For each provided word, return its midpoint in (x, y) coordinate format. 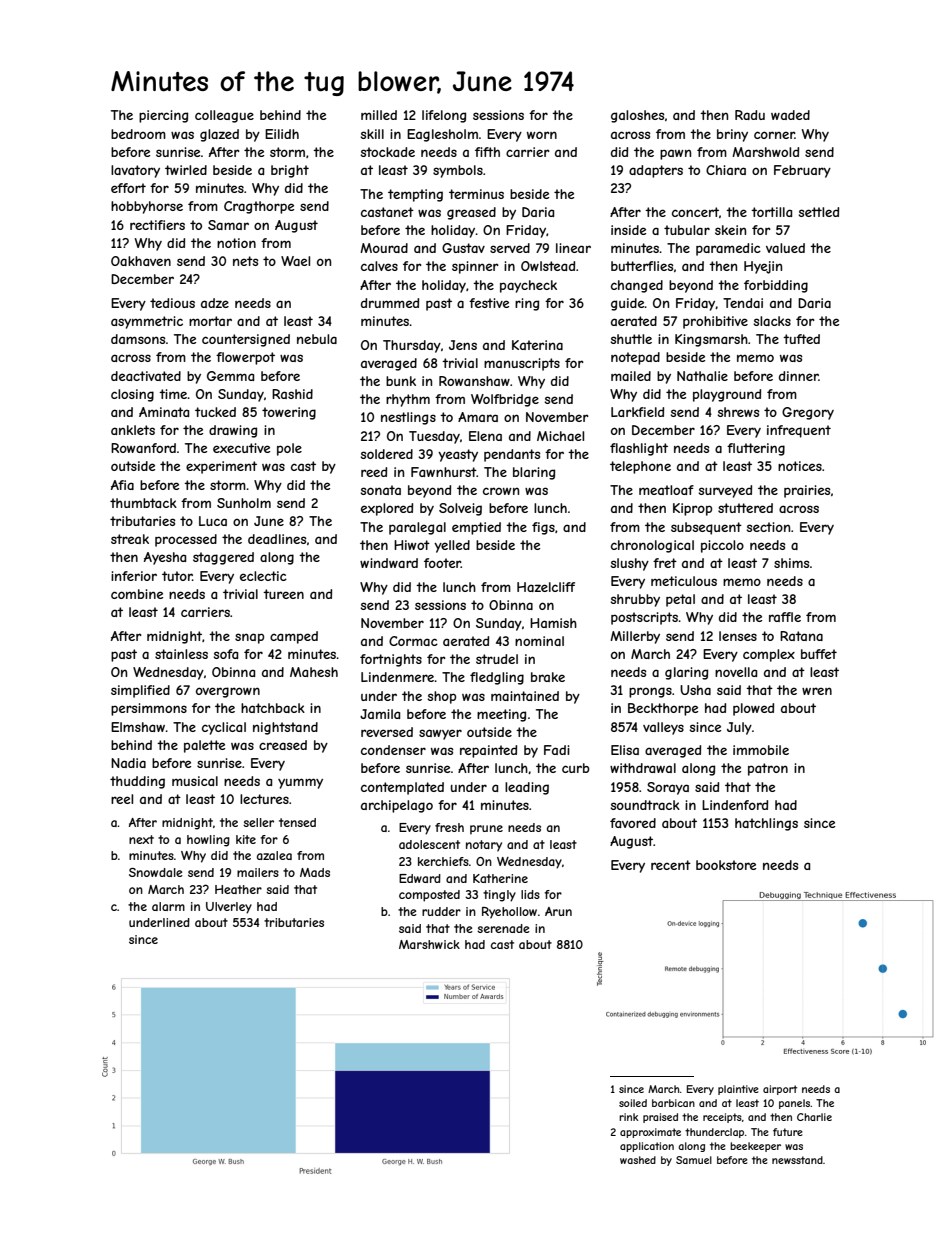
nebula (317, 339)
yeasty (458, 455)
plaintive (738, 1090)
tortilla (771, 212)
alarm (168, 906)
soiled (633, 1103)
